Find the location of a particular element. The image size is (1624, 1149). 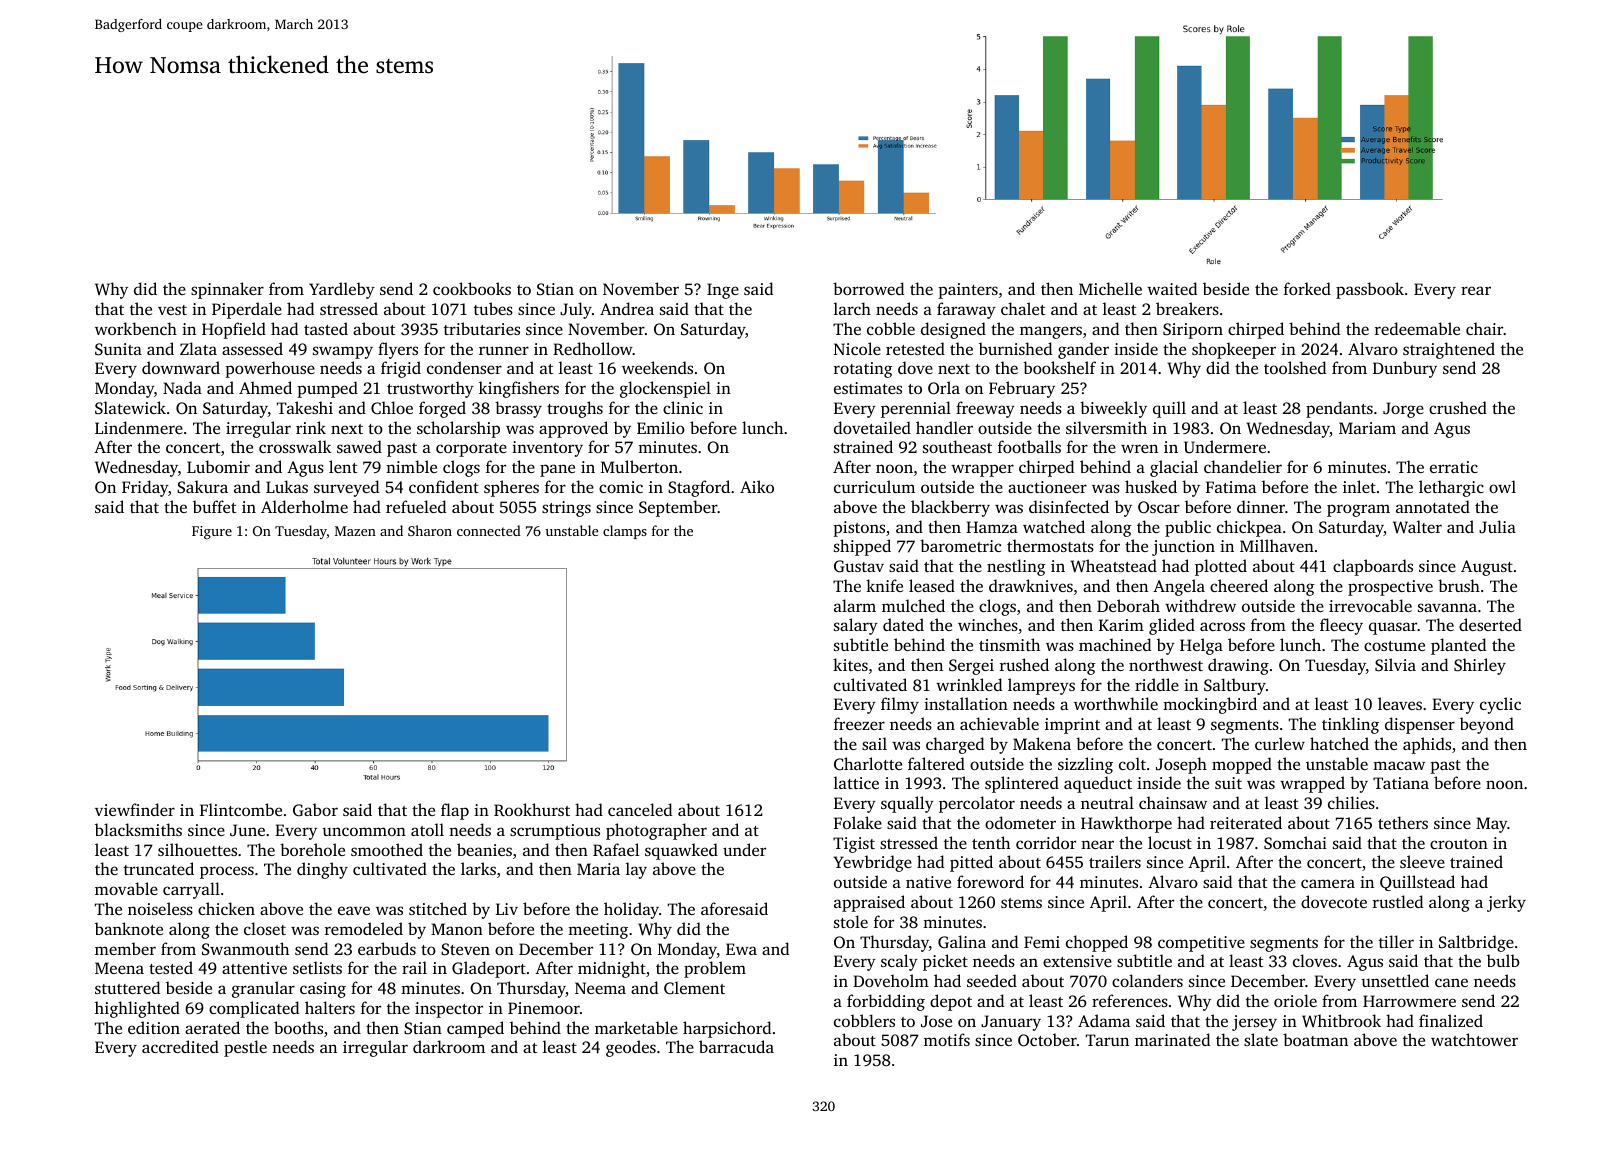

rear is located at coordinates (1476, 290).
